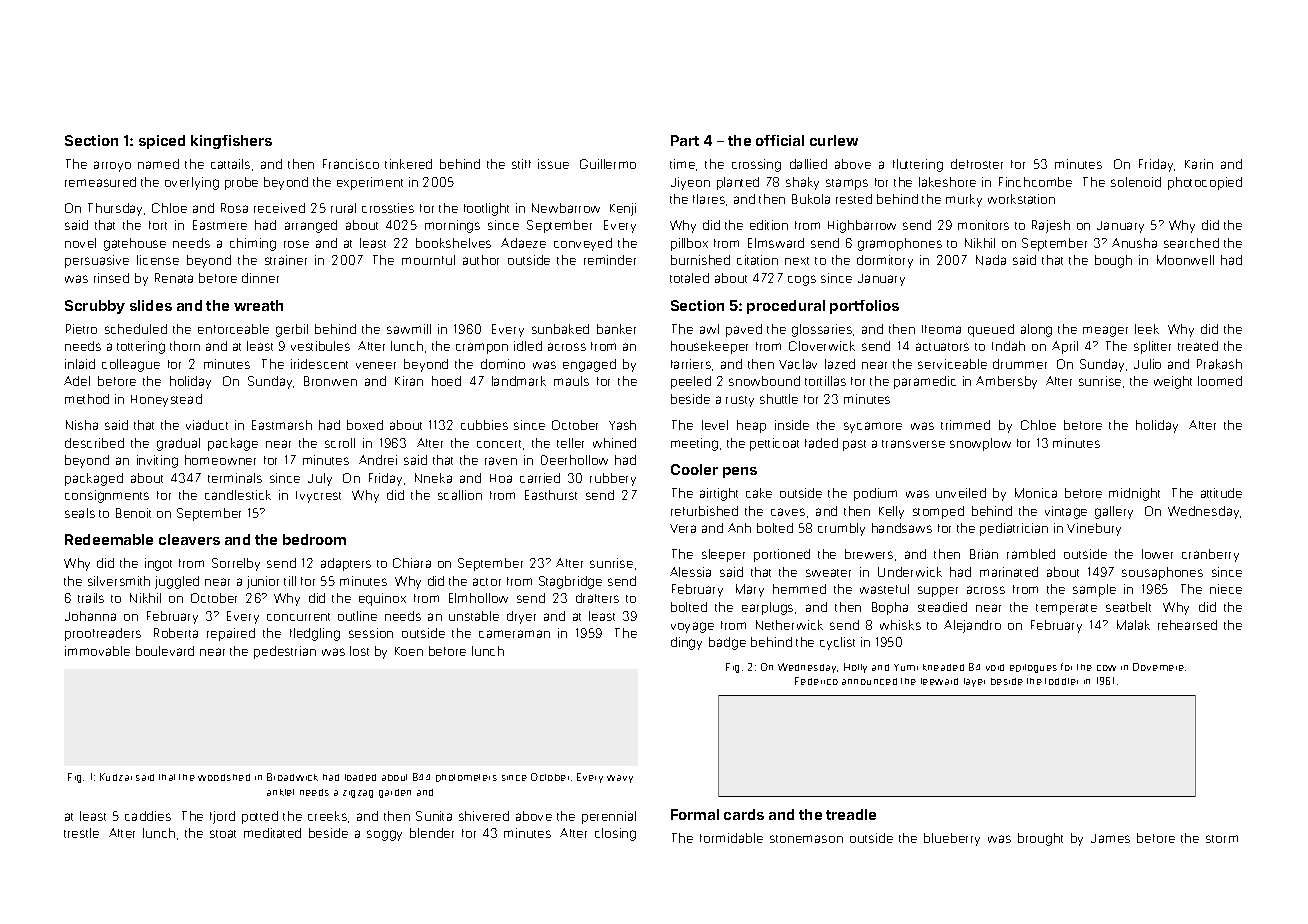 The height and width of the screenshot is (924, 1308). Describe the element at coordinates (938, 512) in the screenshot. I see `stomped` at that location.
